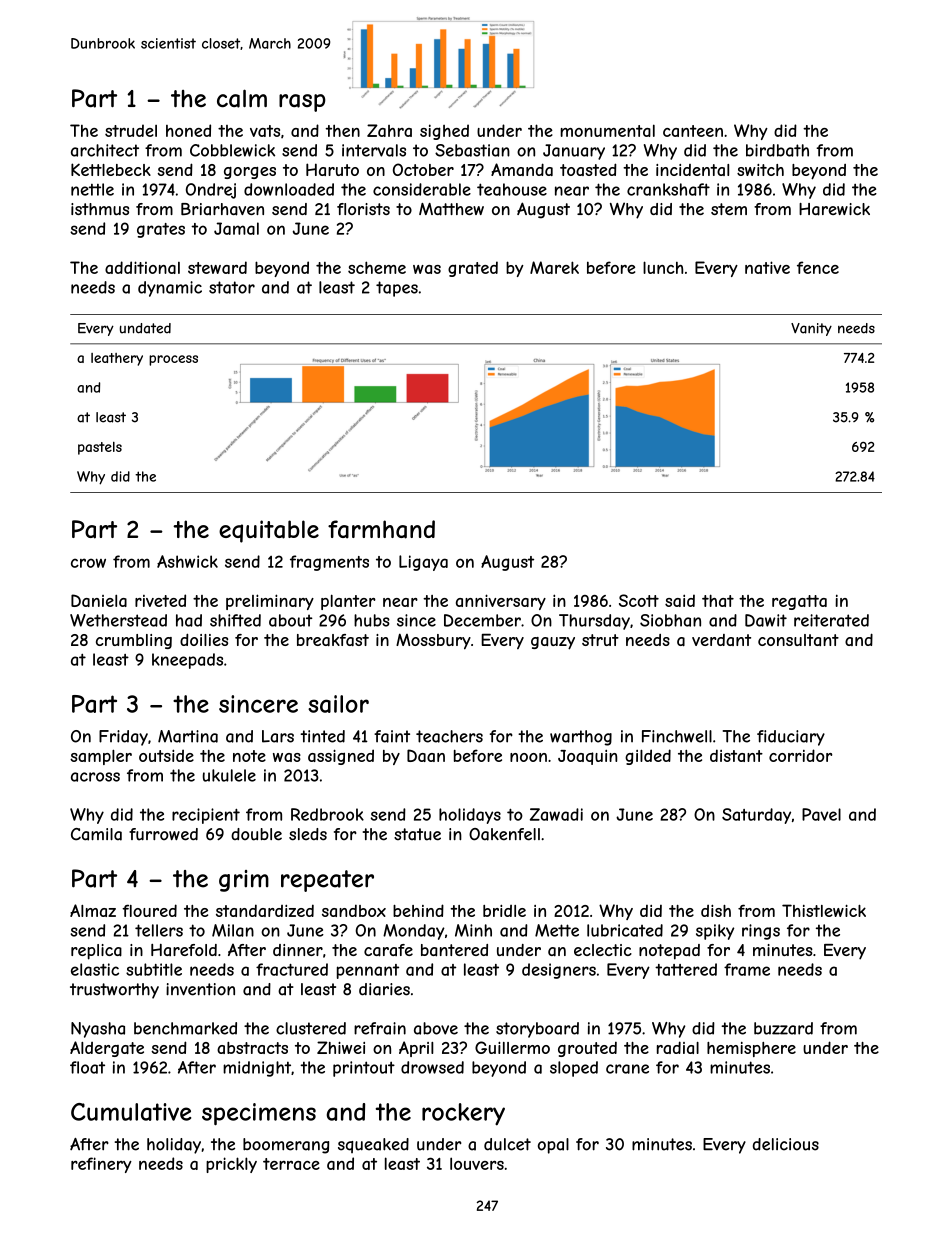 This document has height=1233, width=952. Describe the element at coordinates (783, 1028) in the document. I see `buzzard` at that location.
